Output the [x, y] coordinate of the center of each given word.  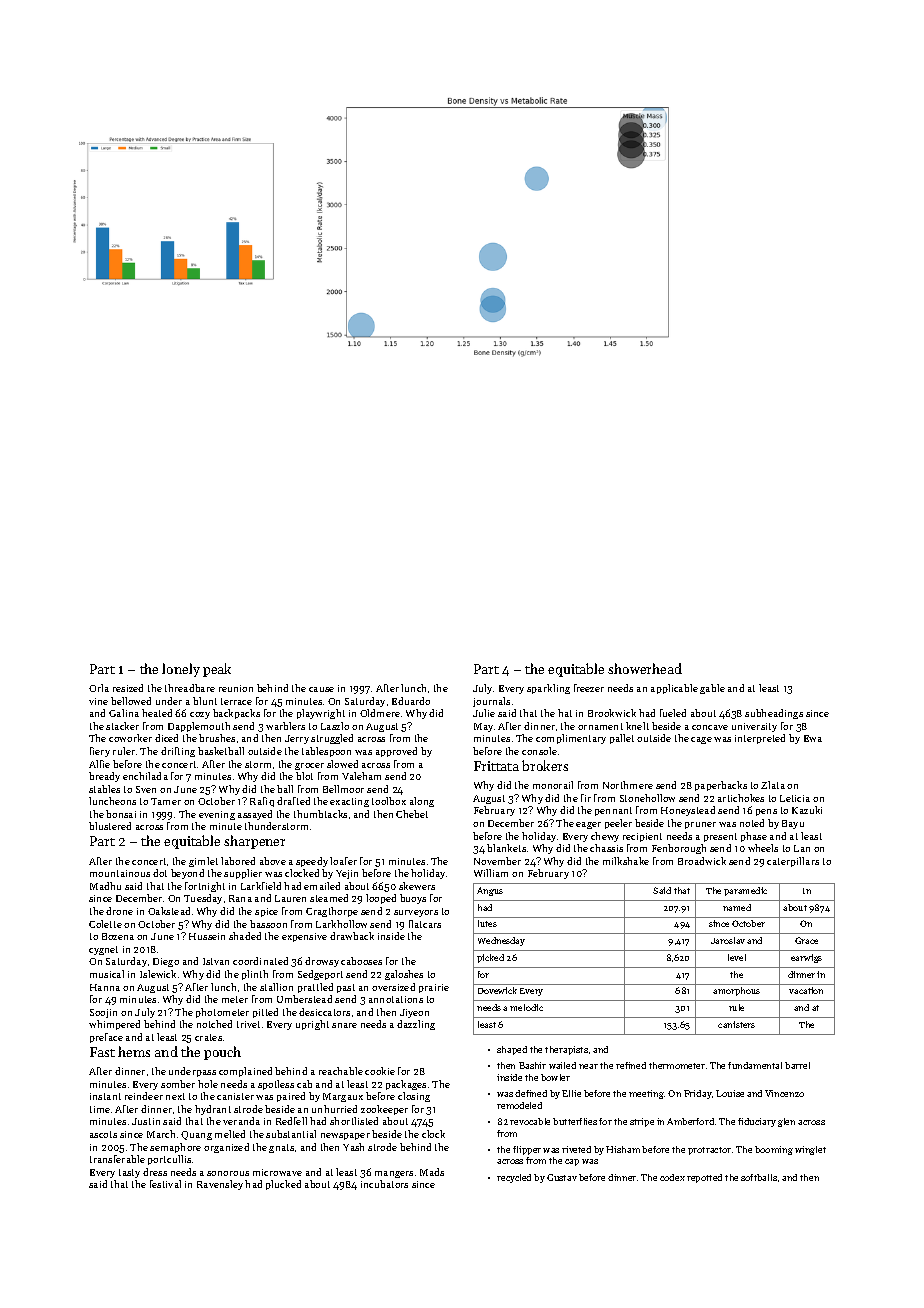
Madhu [105, 886]
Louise [730, 1093]
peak [217, 670]
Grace [806, 940]
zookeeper [384, 1110]
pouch [222, 1053]
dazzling [416, 1025]
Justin [146, 1121]
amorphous [736, 991]
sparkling [548, 689]
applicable [674, 689]
